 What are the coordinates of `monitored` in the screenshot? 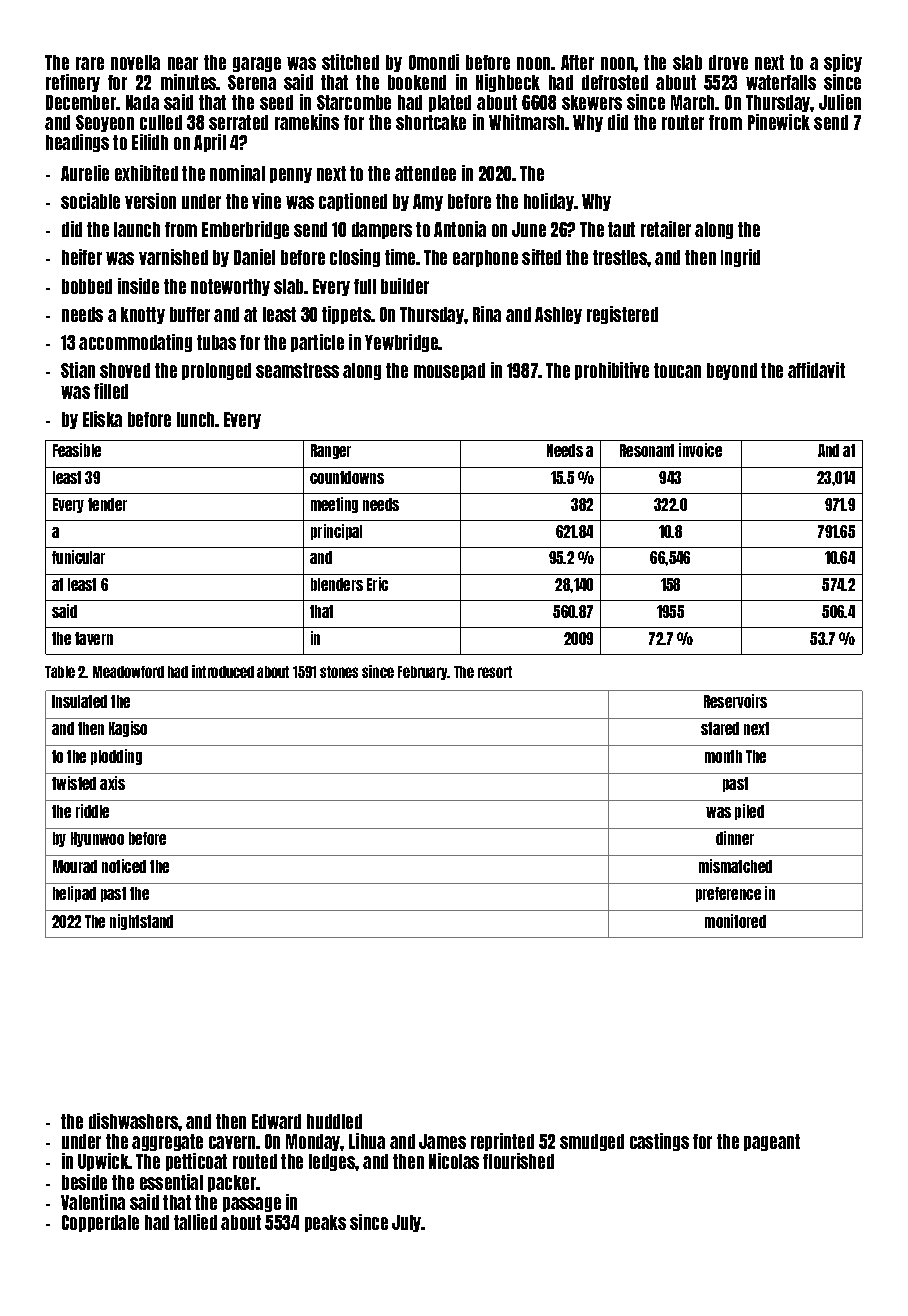 It's located at (735, 921).
